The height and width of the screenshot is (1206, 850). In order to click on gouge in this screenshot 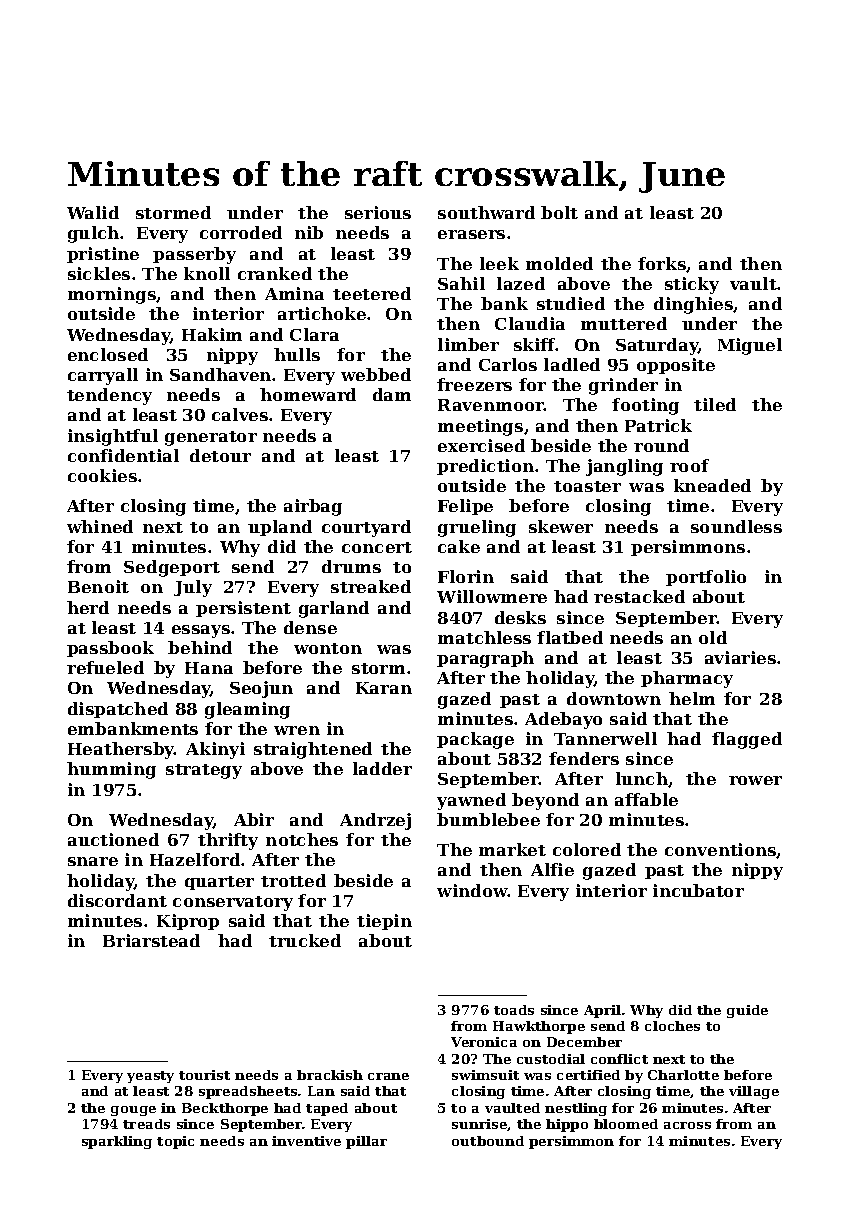, I will do `click(133, 1111)`.
